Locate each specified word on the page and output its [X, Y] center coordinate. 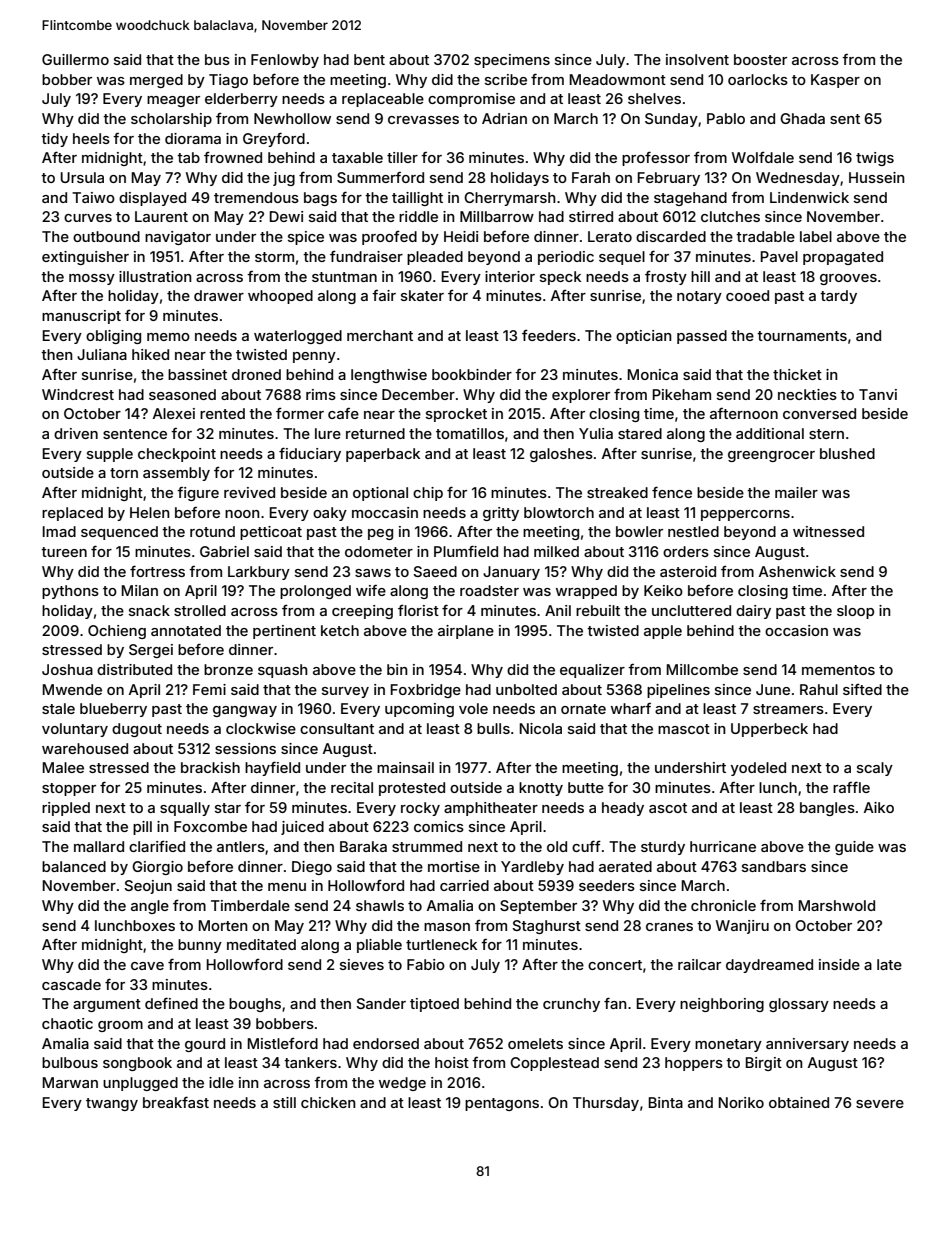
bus [217, 59]
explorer [581, 396]
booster [760, 59]
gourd [205, 1045]
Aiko [879, 807]
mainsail [405, 767]
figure [198, 494]
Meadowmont [618, 79]
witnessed [828, 531]
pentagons [502, 1104]
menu [287, 887]
